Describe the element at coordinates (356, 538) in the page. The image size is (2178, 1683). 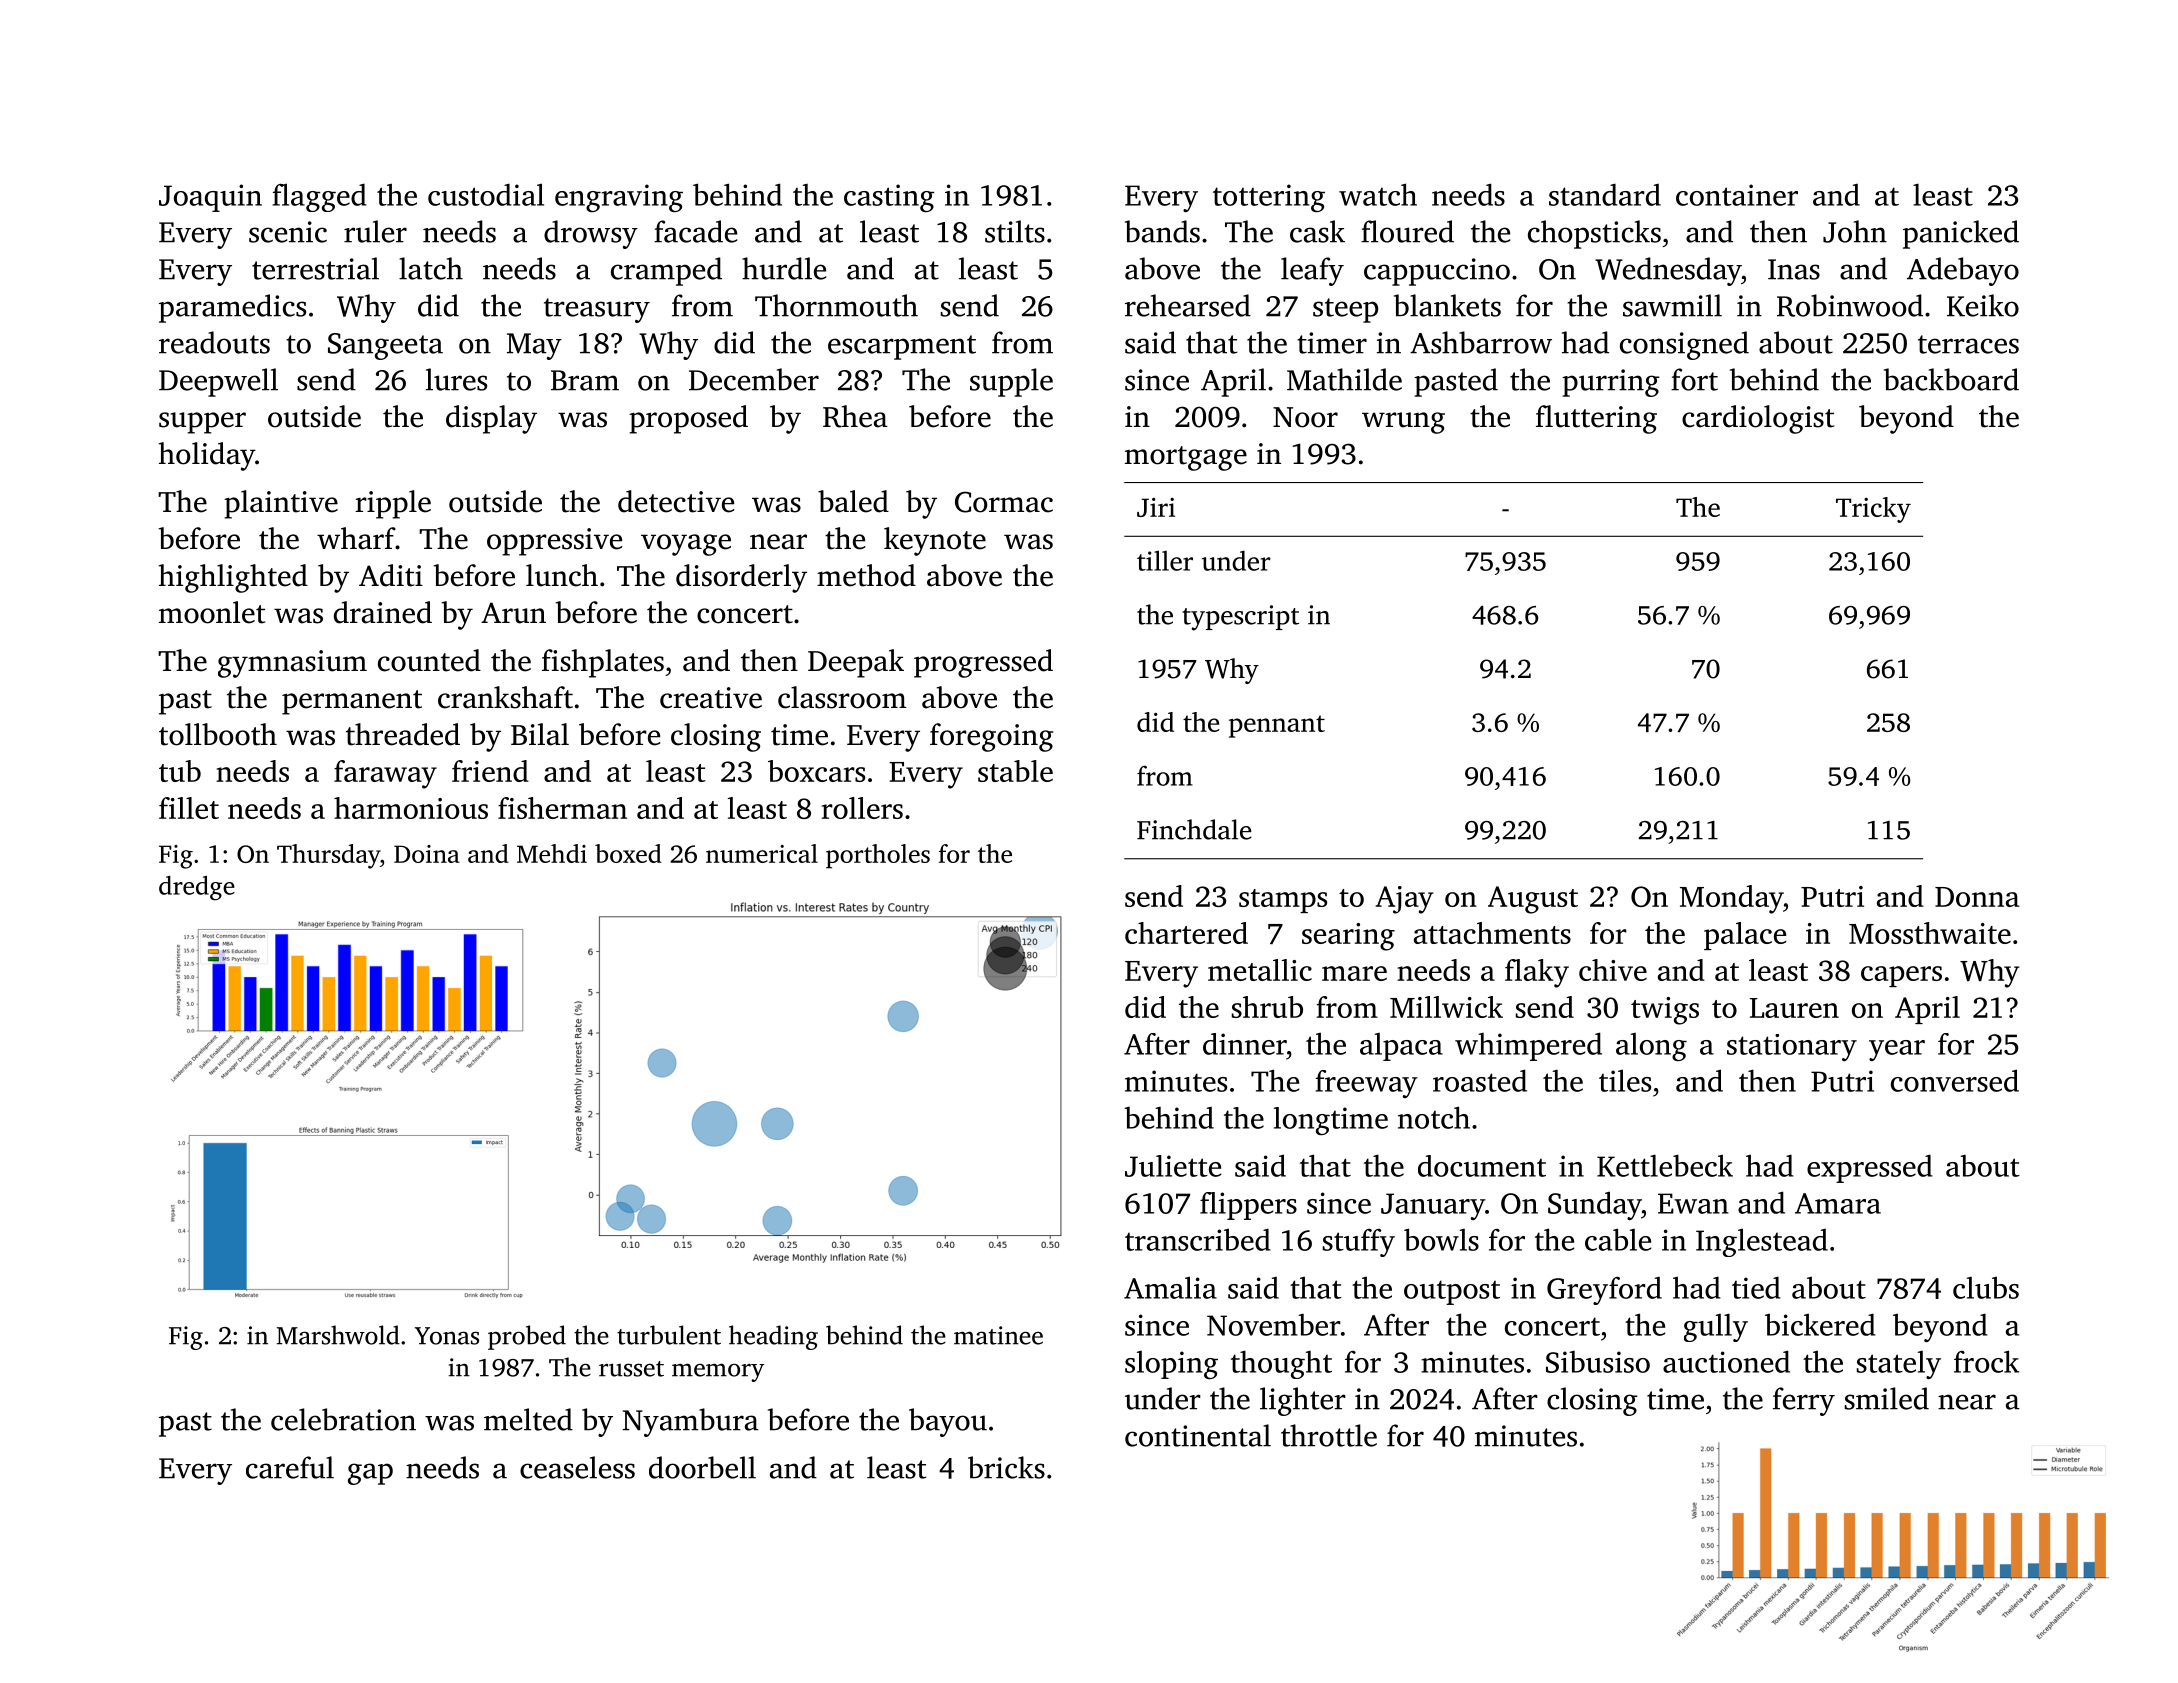
I see `wharf` at that location.
